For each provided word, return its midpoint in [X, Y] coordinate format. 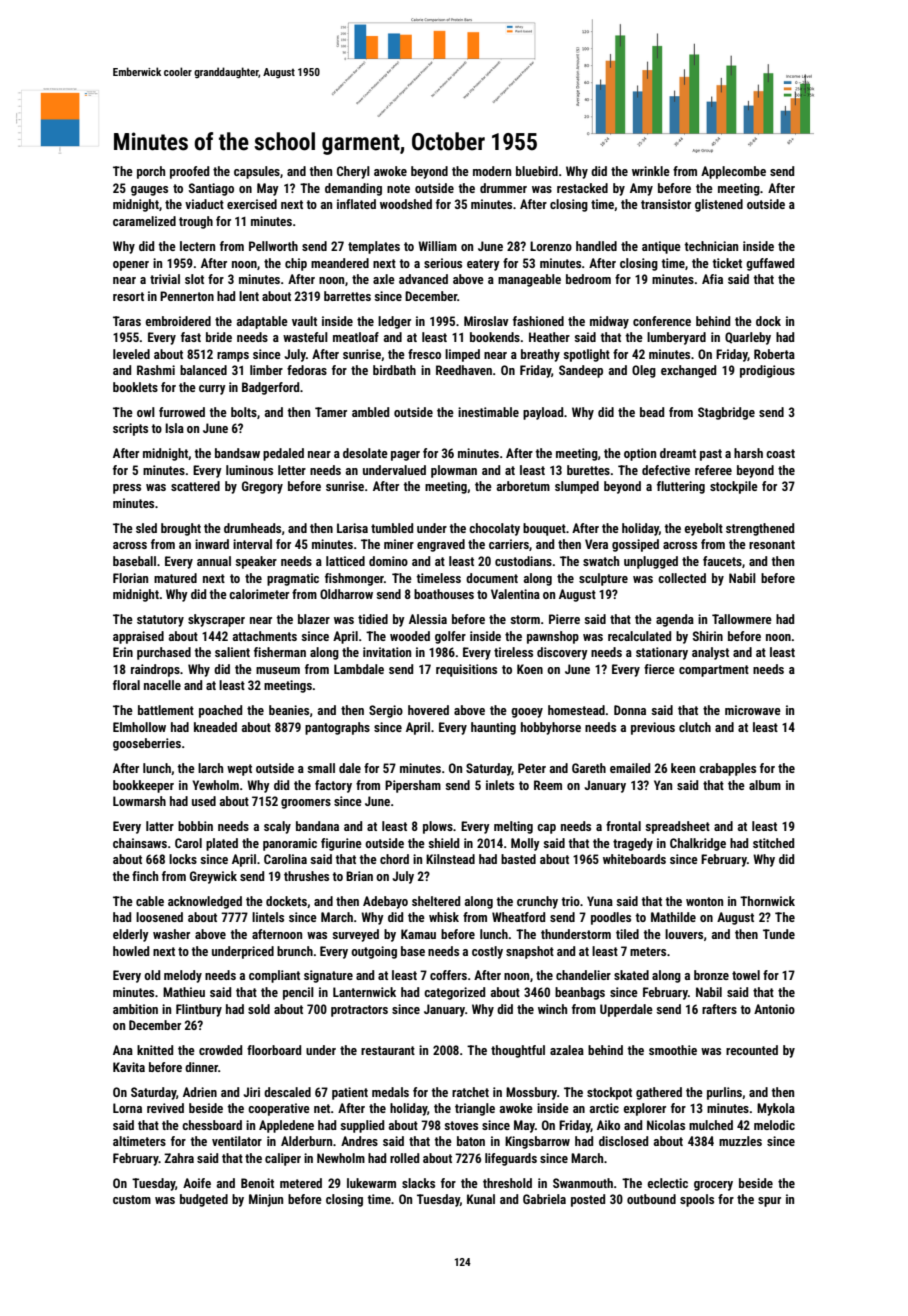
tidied [373, 619]
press [127, 489]
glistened [719, 205]
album [765, 785]
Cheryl [353, 172]
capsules [257, 172]
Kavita [129, 1067]
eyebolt [703, 529]
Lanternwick [364, 992]
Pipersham [413, 786]
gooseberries [147, 744]
